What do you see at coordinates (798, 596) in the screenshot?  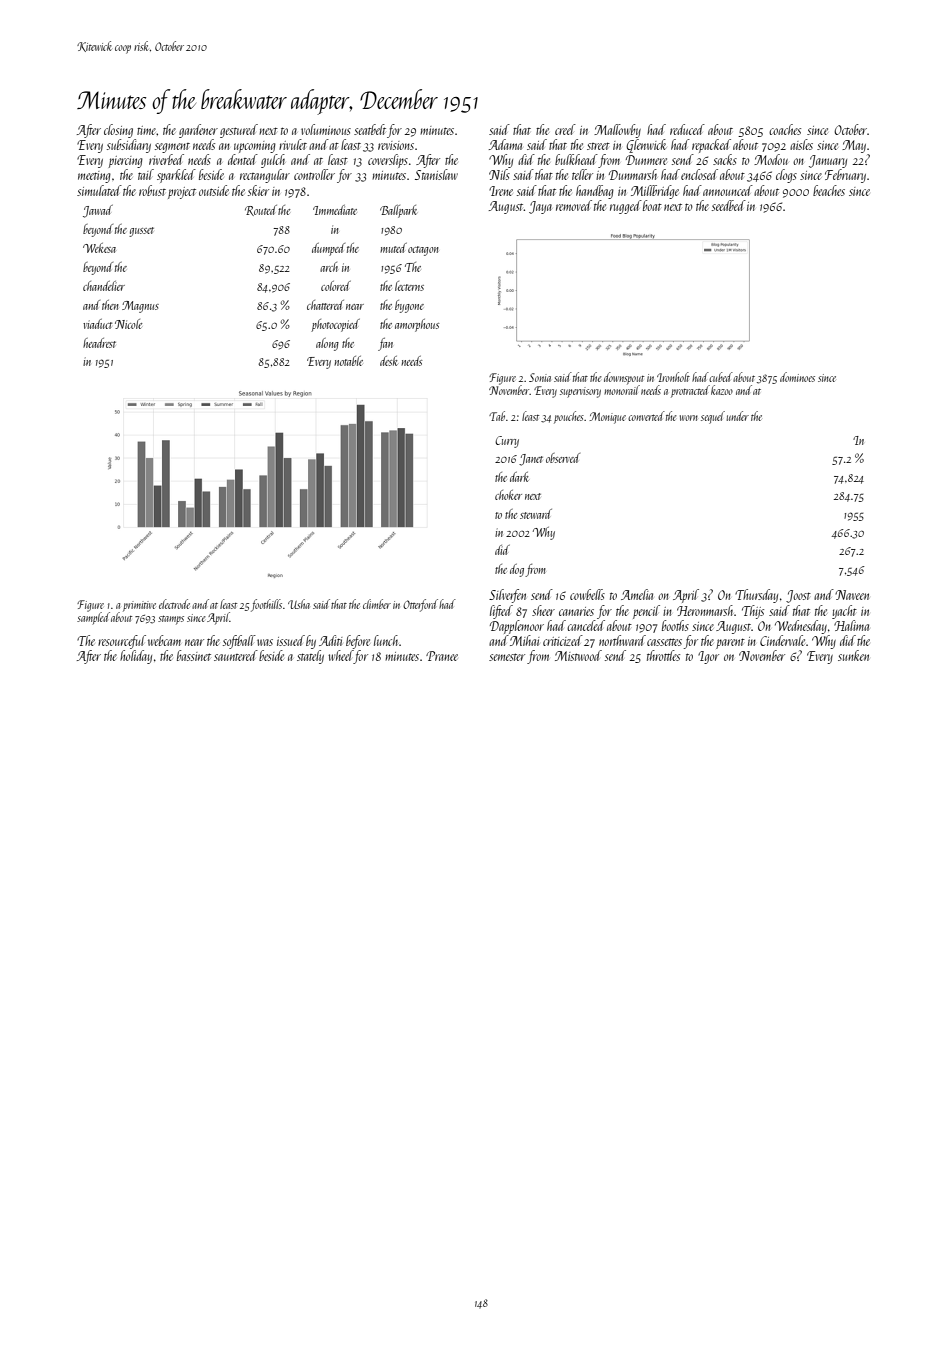 I see `Joost` at bounding box center [798, 596].
